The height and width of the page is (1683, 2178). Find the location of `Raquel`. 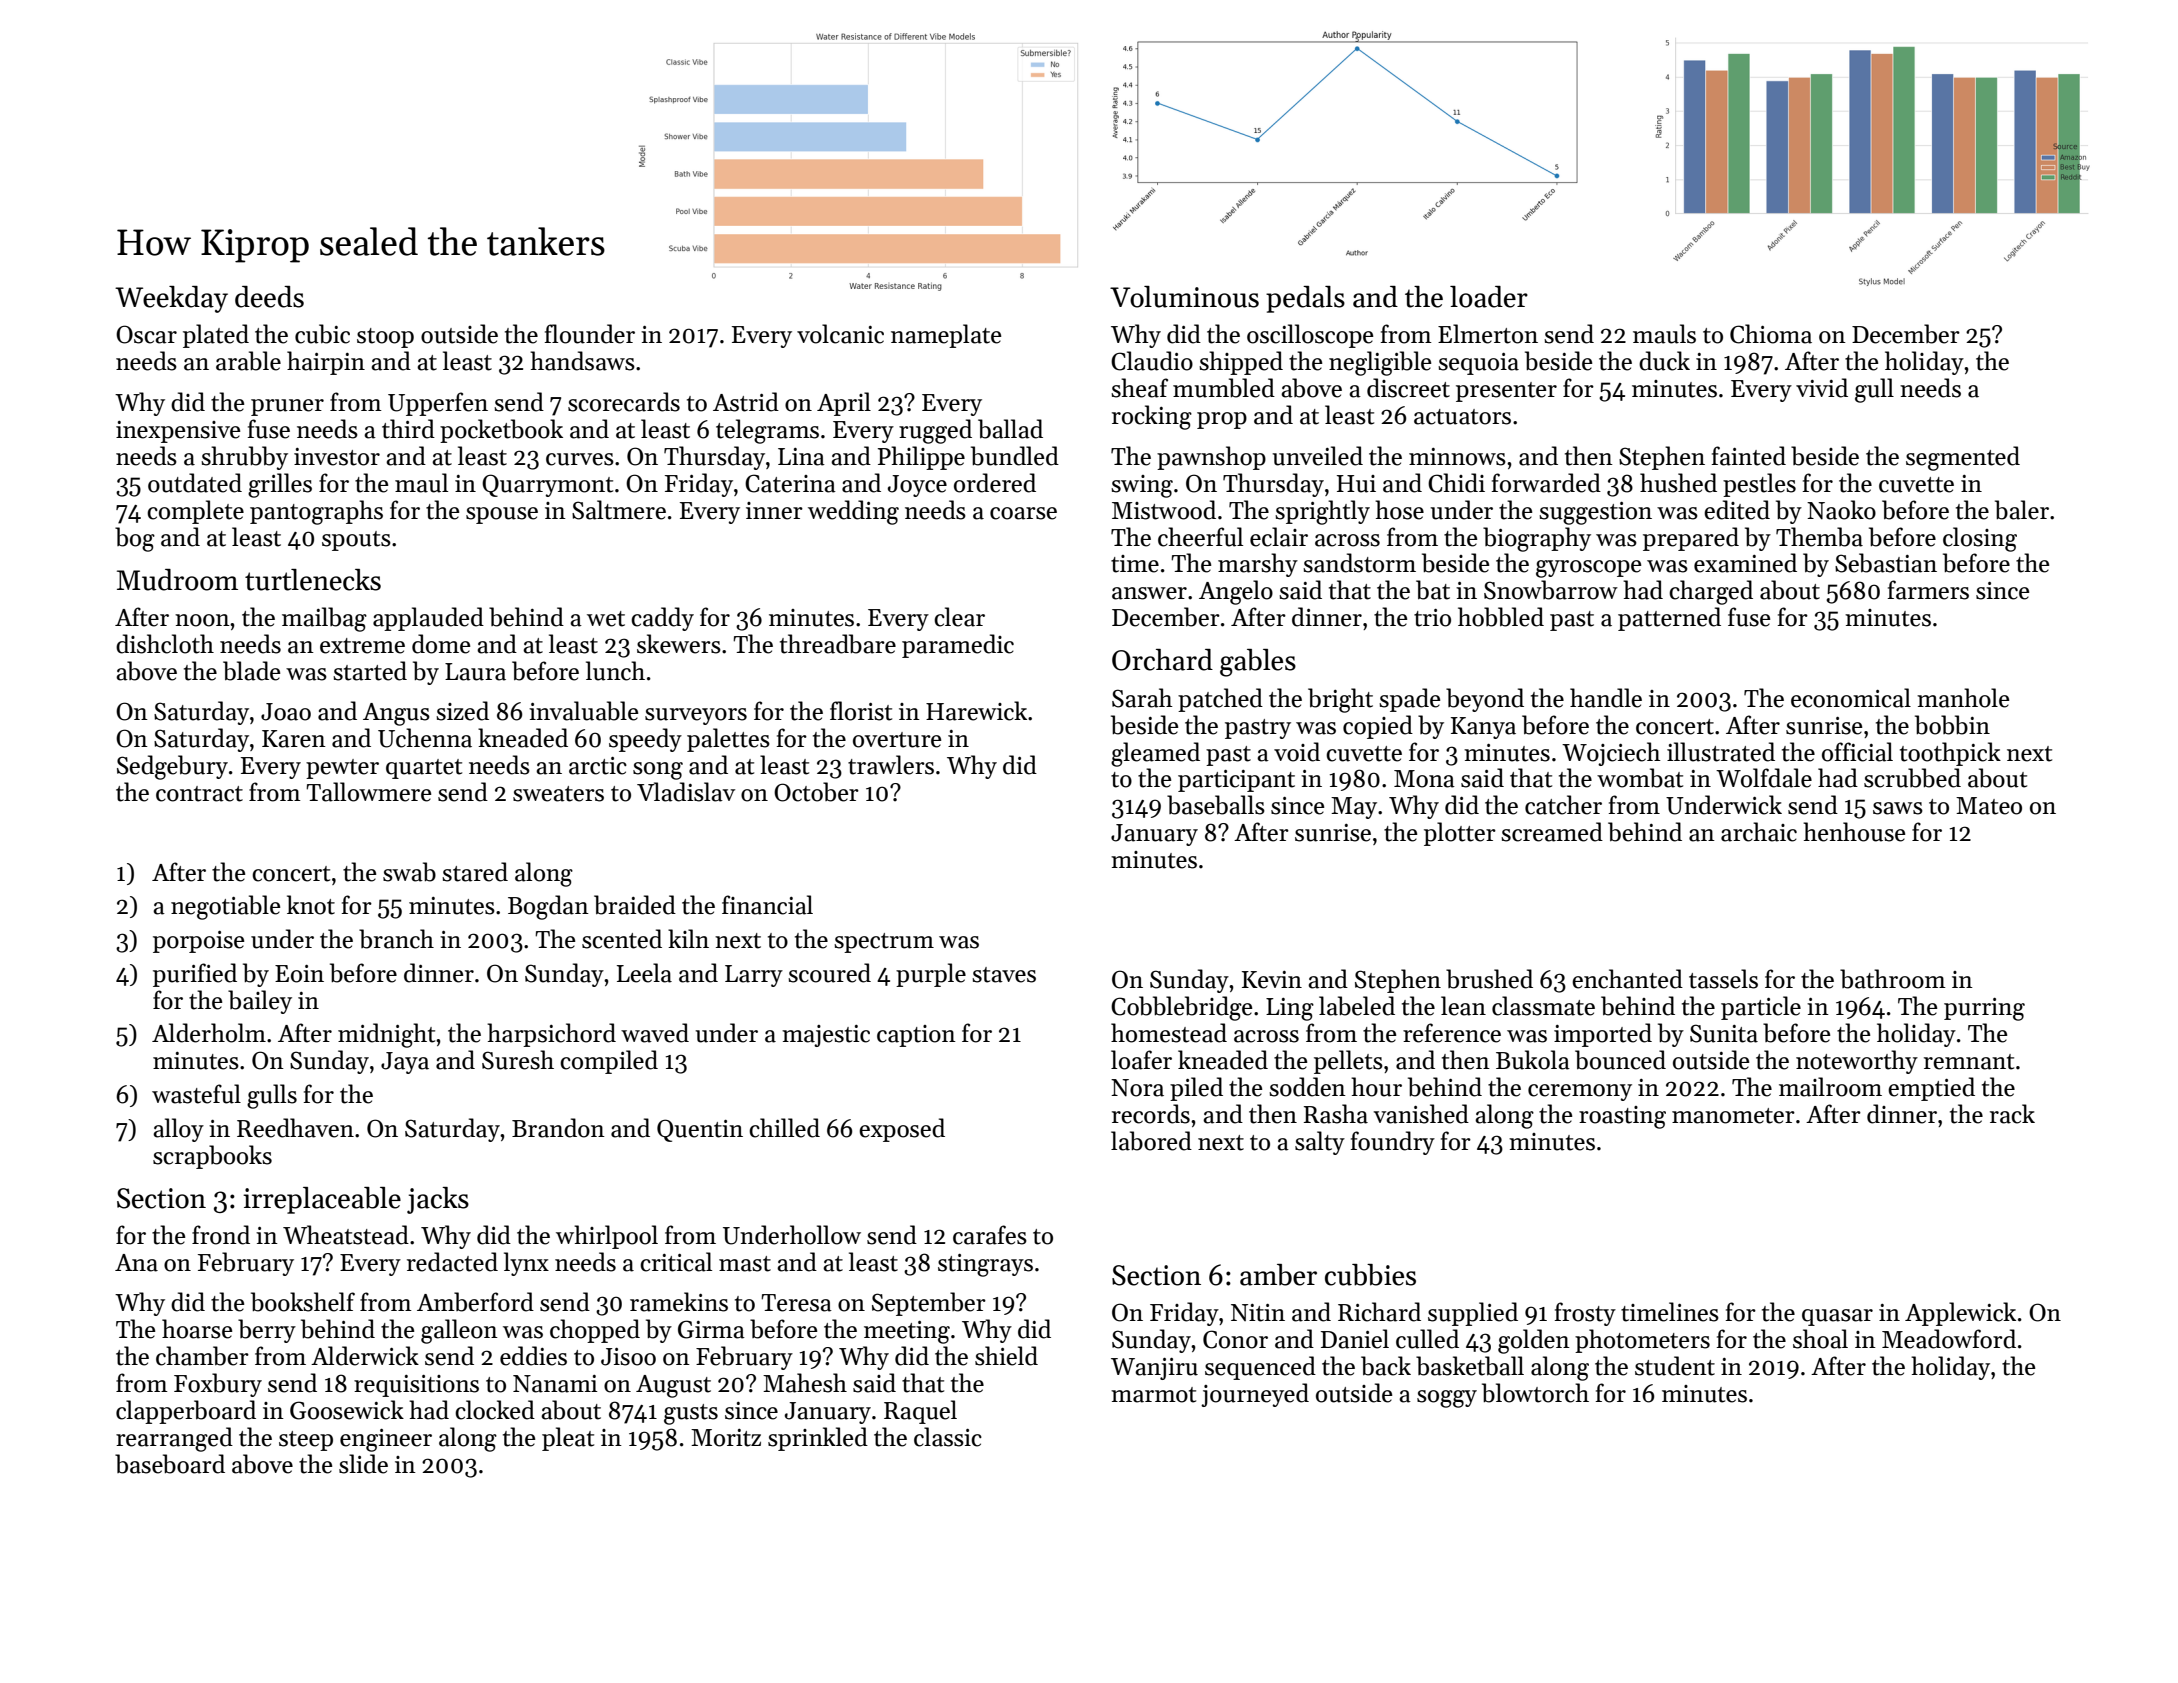

Raquel is located at coordinates (920, 1412).
